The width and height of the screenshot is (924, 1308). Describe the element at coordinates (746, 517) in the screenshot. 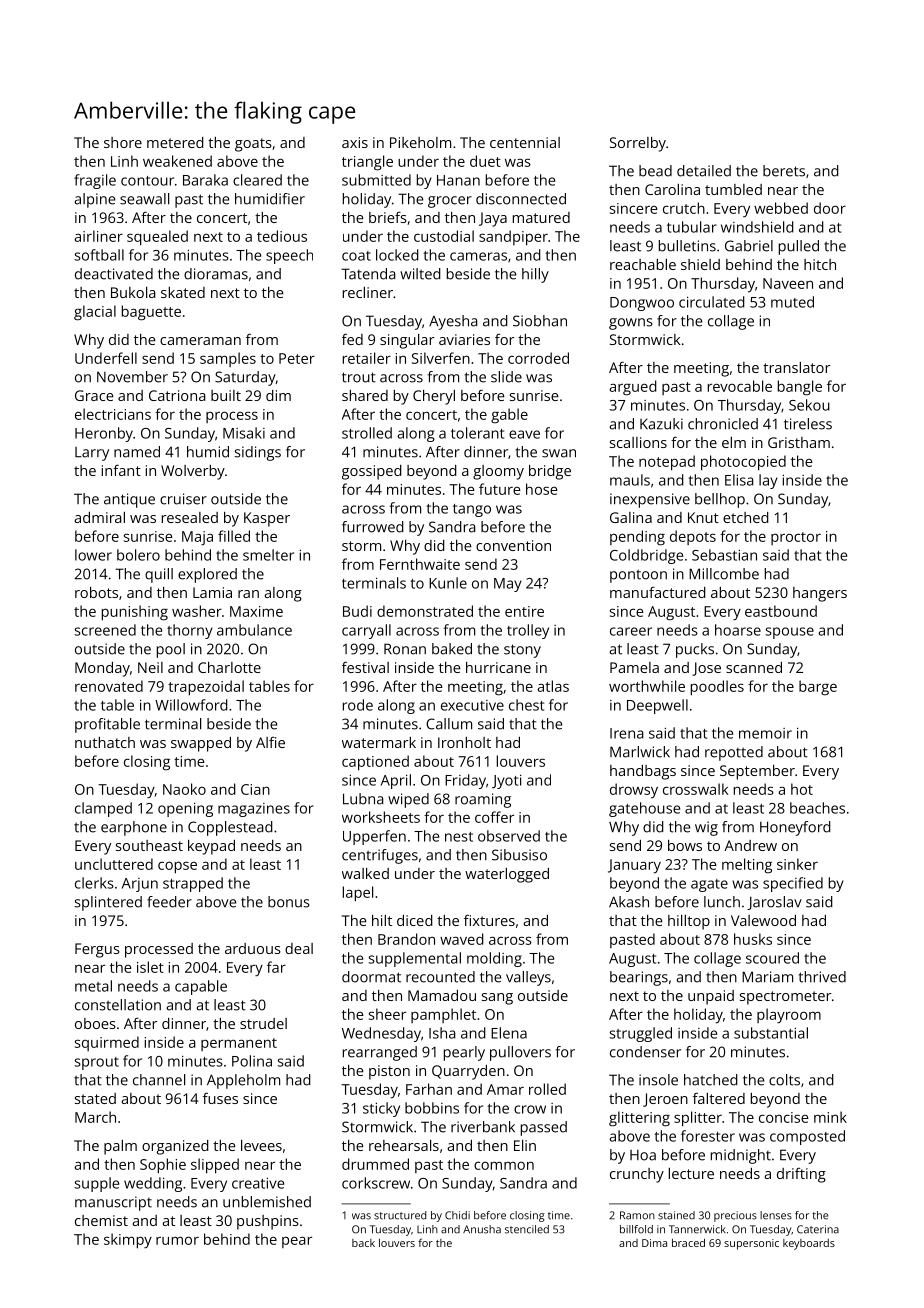

I see `etched` at that location.
